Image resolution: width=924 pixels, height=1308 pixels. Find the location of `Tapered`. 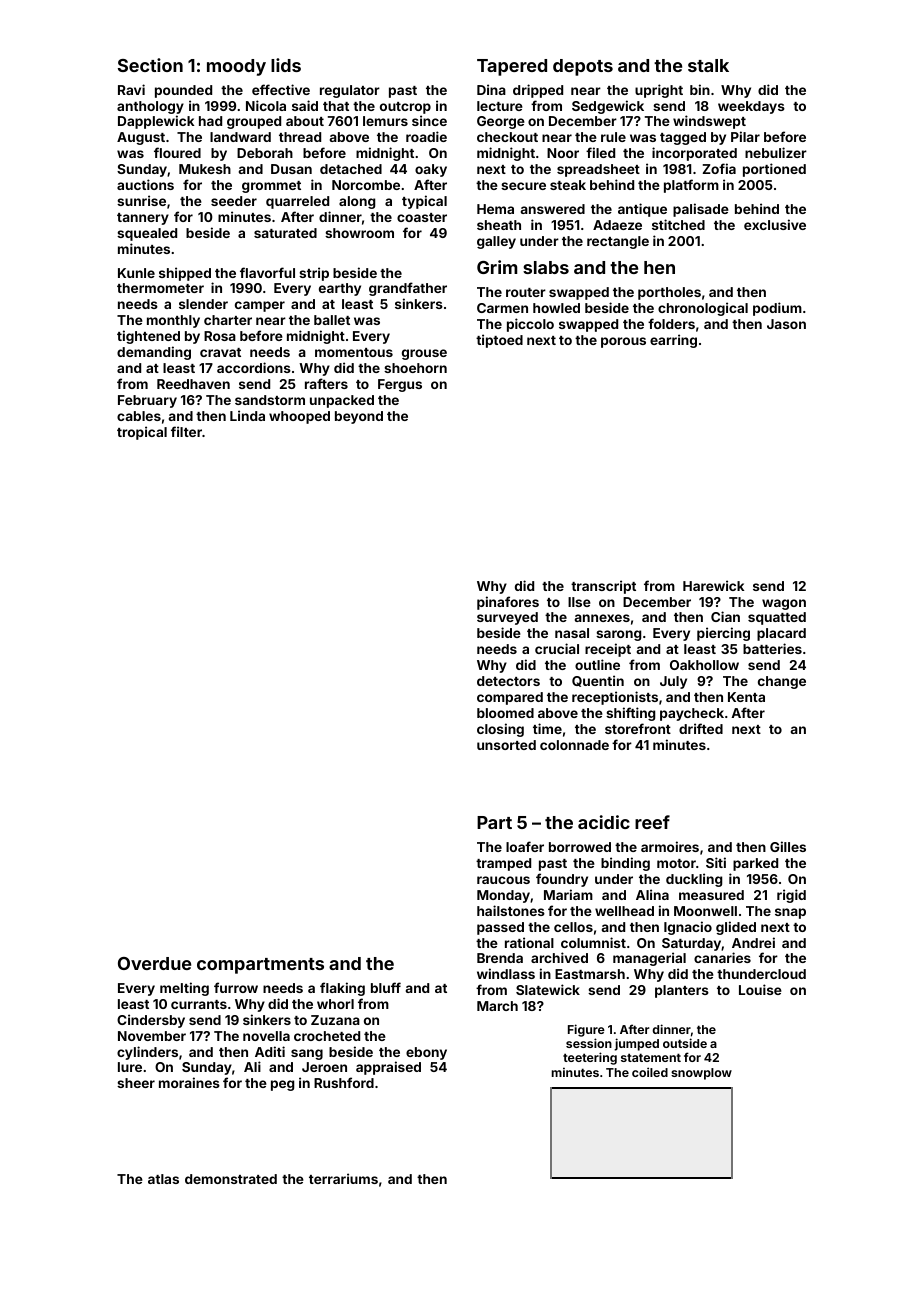

Tapered is located at coordinates (512, 67).
